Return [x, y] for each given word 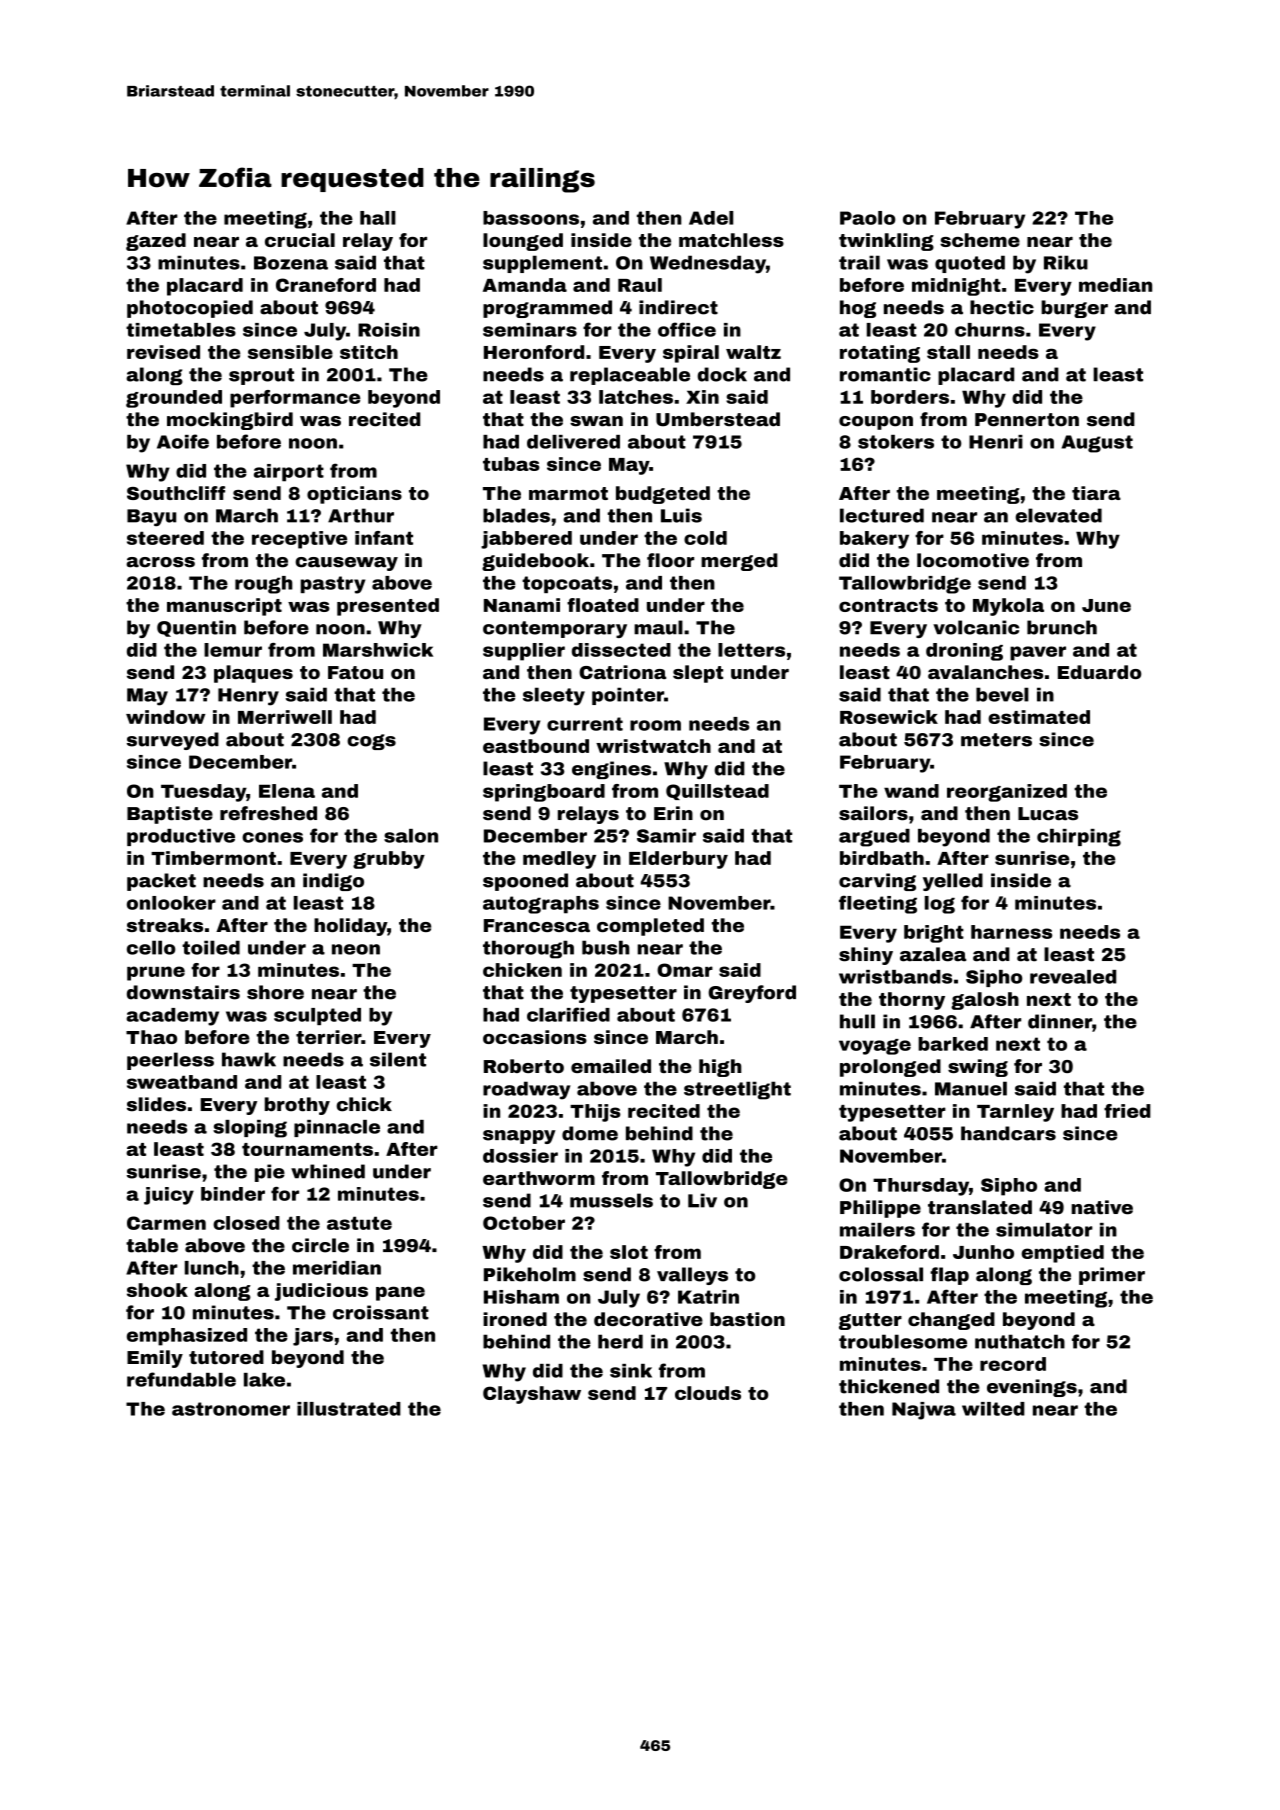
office [687, 329]
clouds [708, 1393]
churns [990, 330]
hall [378, 218]
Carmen [166, 1223]
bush [606, 947]
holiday [350, 927]
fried [1127, 1111]
